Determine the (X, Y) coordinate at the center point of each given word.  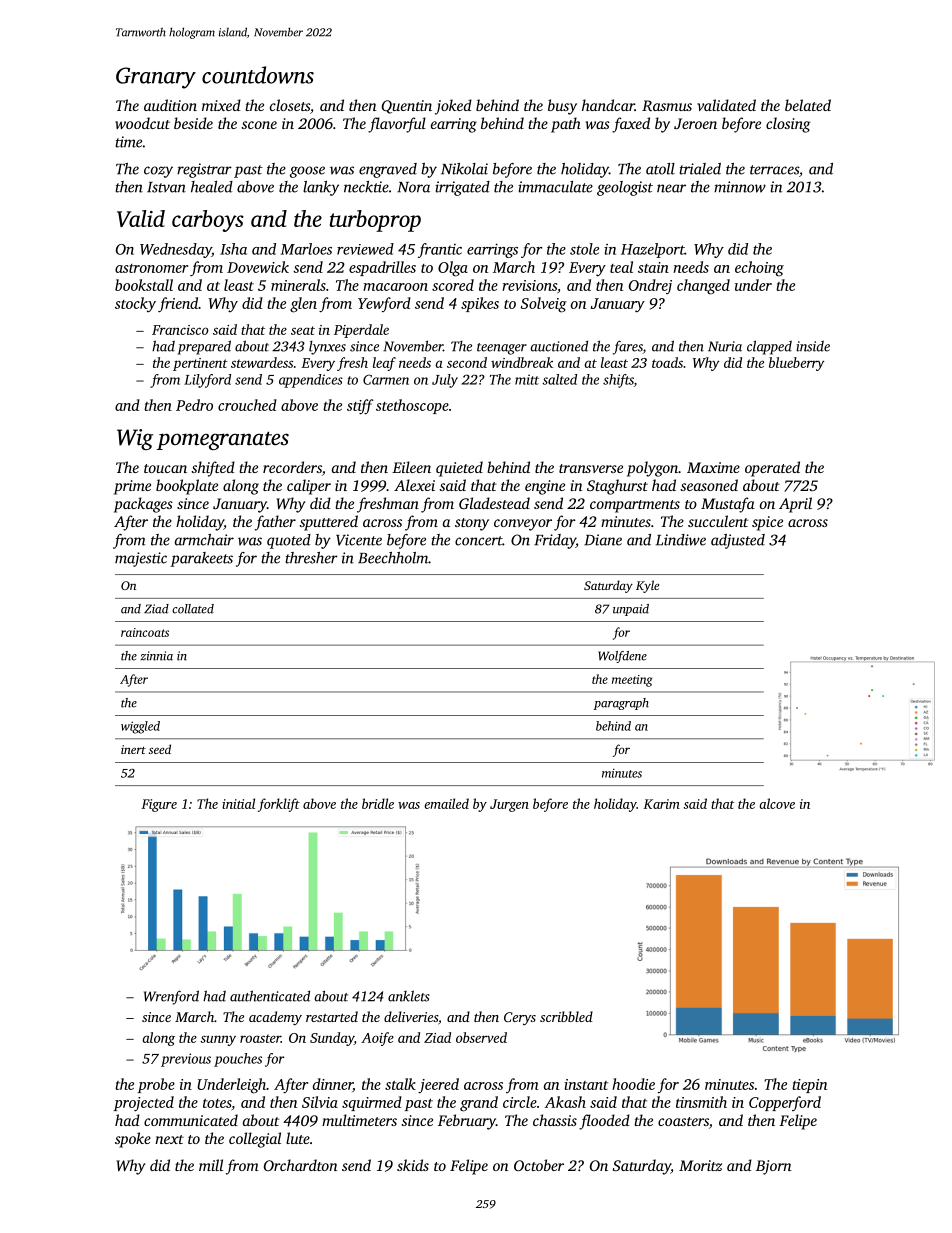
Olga (453, 269)
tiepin (809, 1086)
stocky (135, 305)
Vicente (359, 540)
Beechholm (393, 558)
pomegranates (223, 440)
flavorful (397, 125)
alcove (777, 803)
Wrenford (171, 997)
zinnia (157, 656)
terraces (774, 170)
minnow (740, 187)
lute (298, 1138)
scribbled (566, 1016)
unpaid (631, 610)
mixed (221, 105)
